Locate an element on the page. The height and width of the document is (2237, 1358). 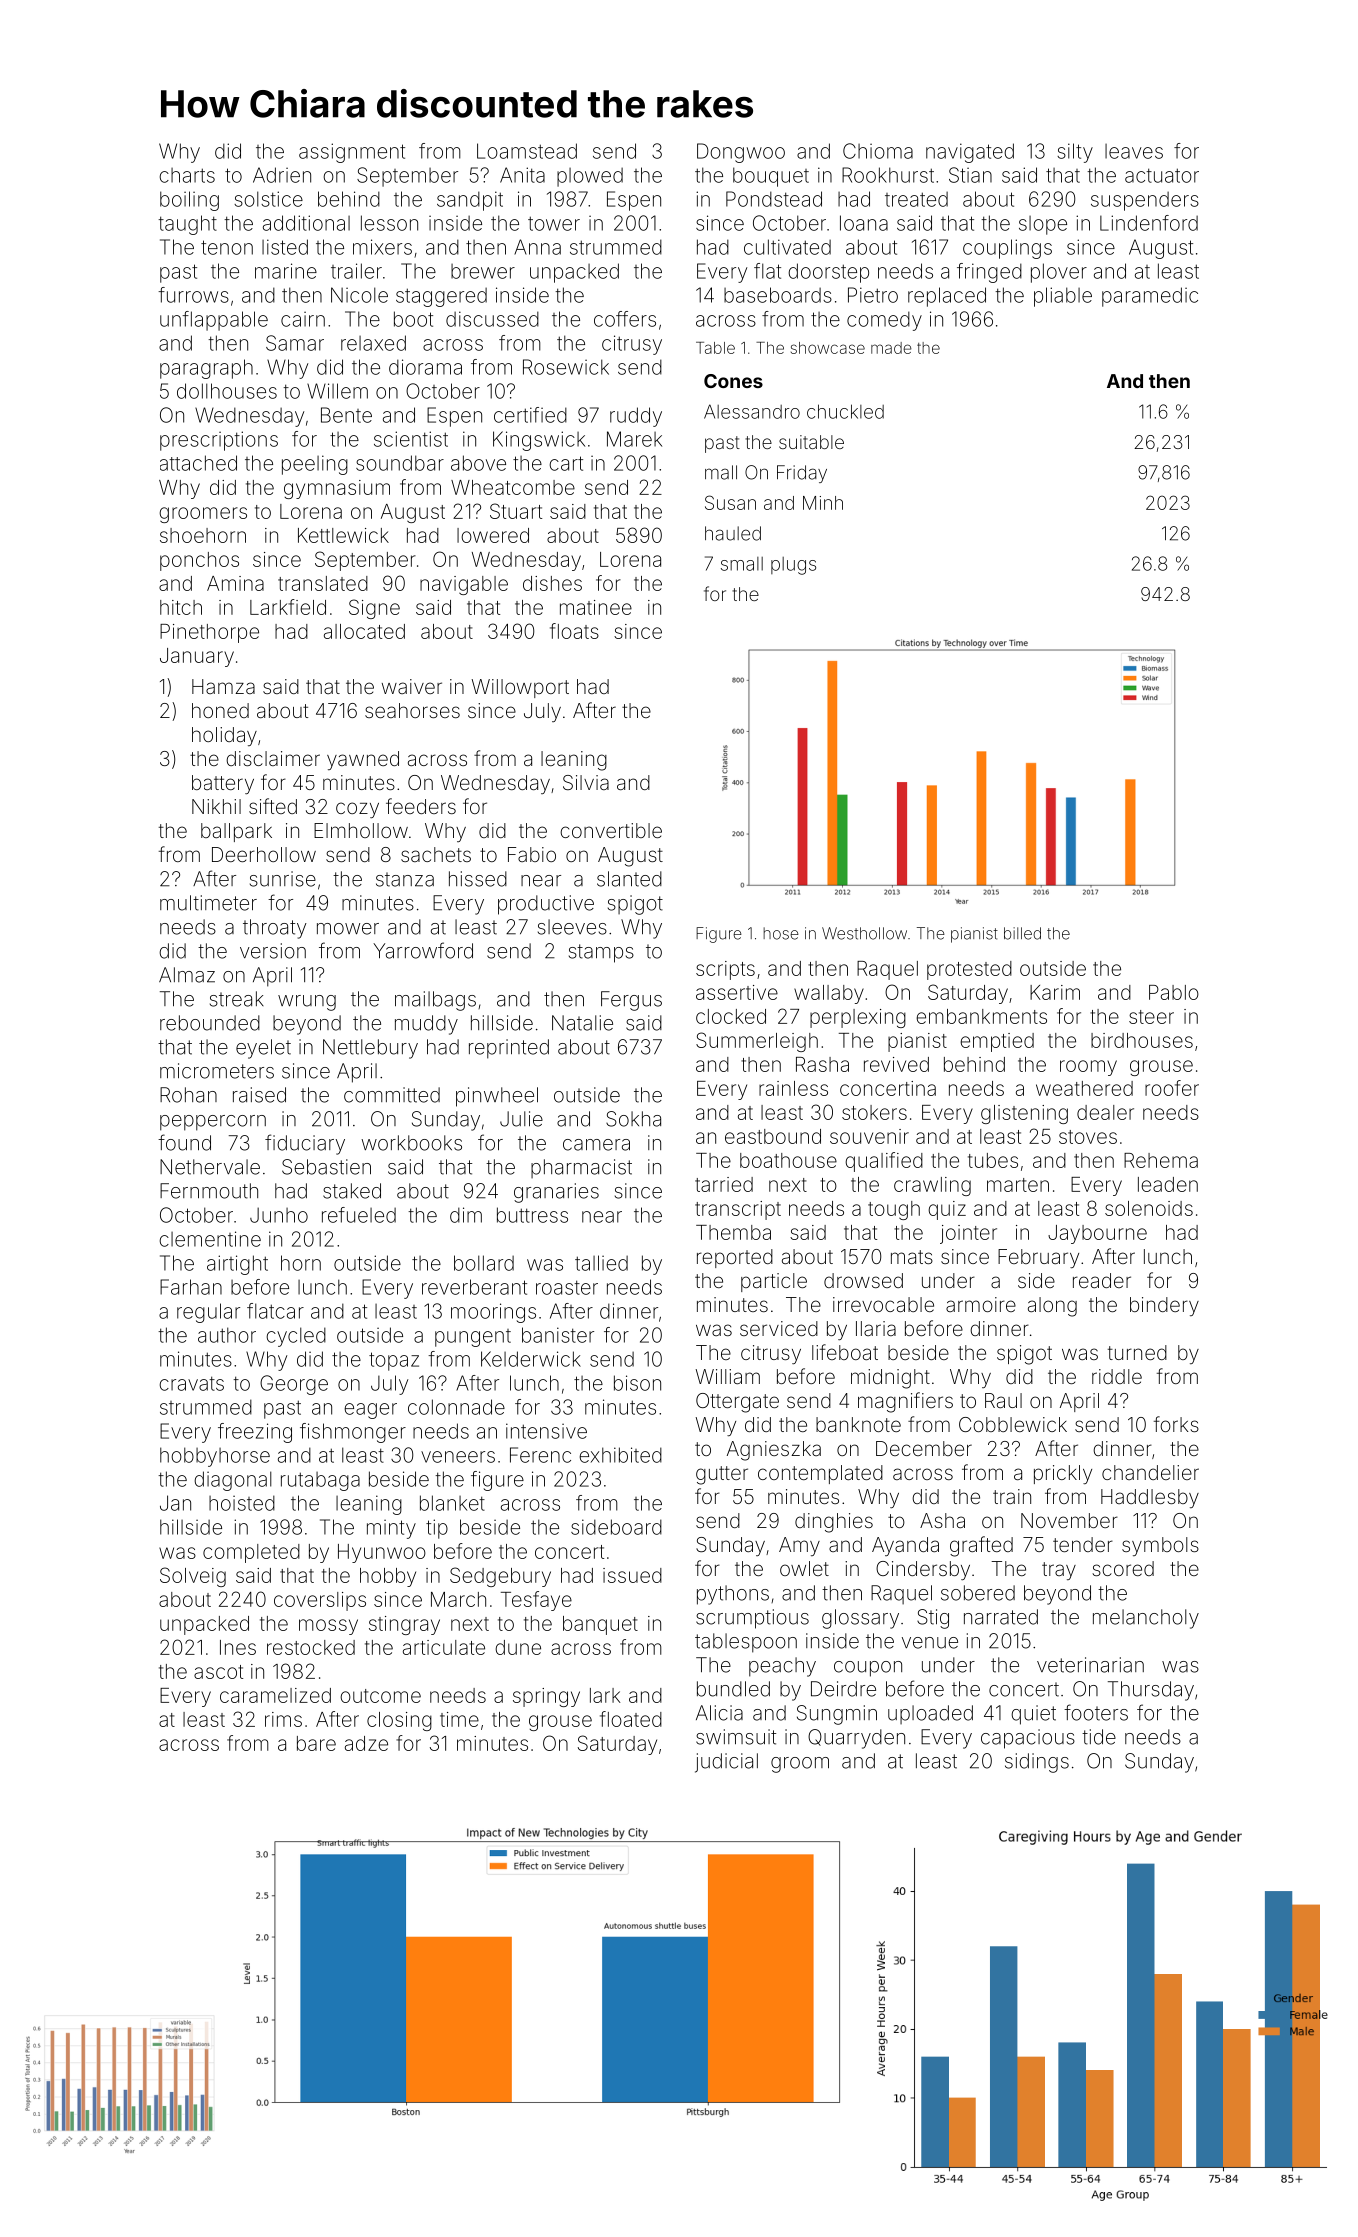
Alessandro is located at coordinates (752, 411).
